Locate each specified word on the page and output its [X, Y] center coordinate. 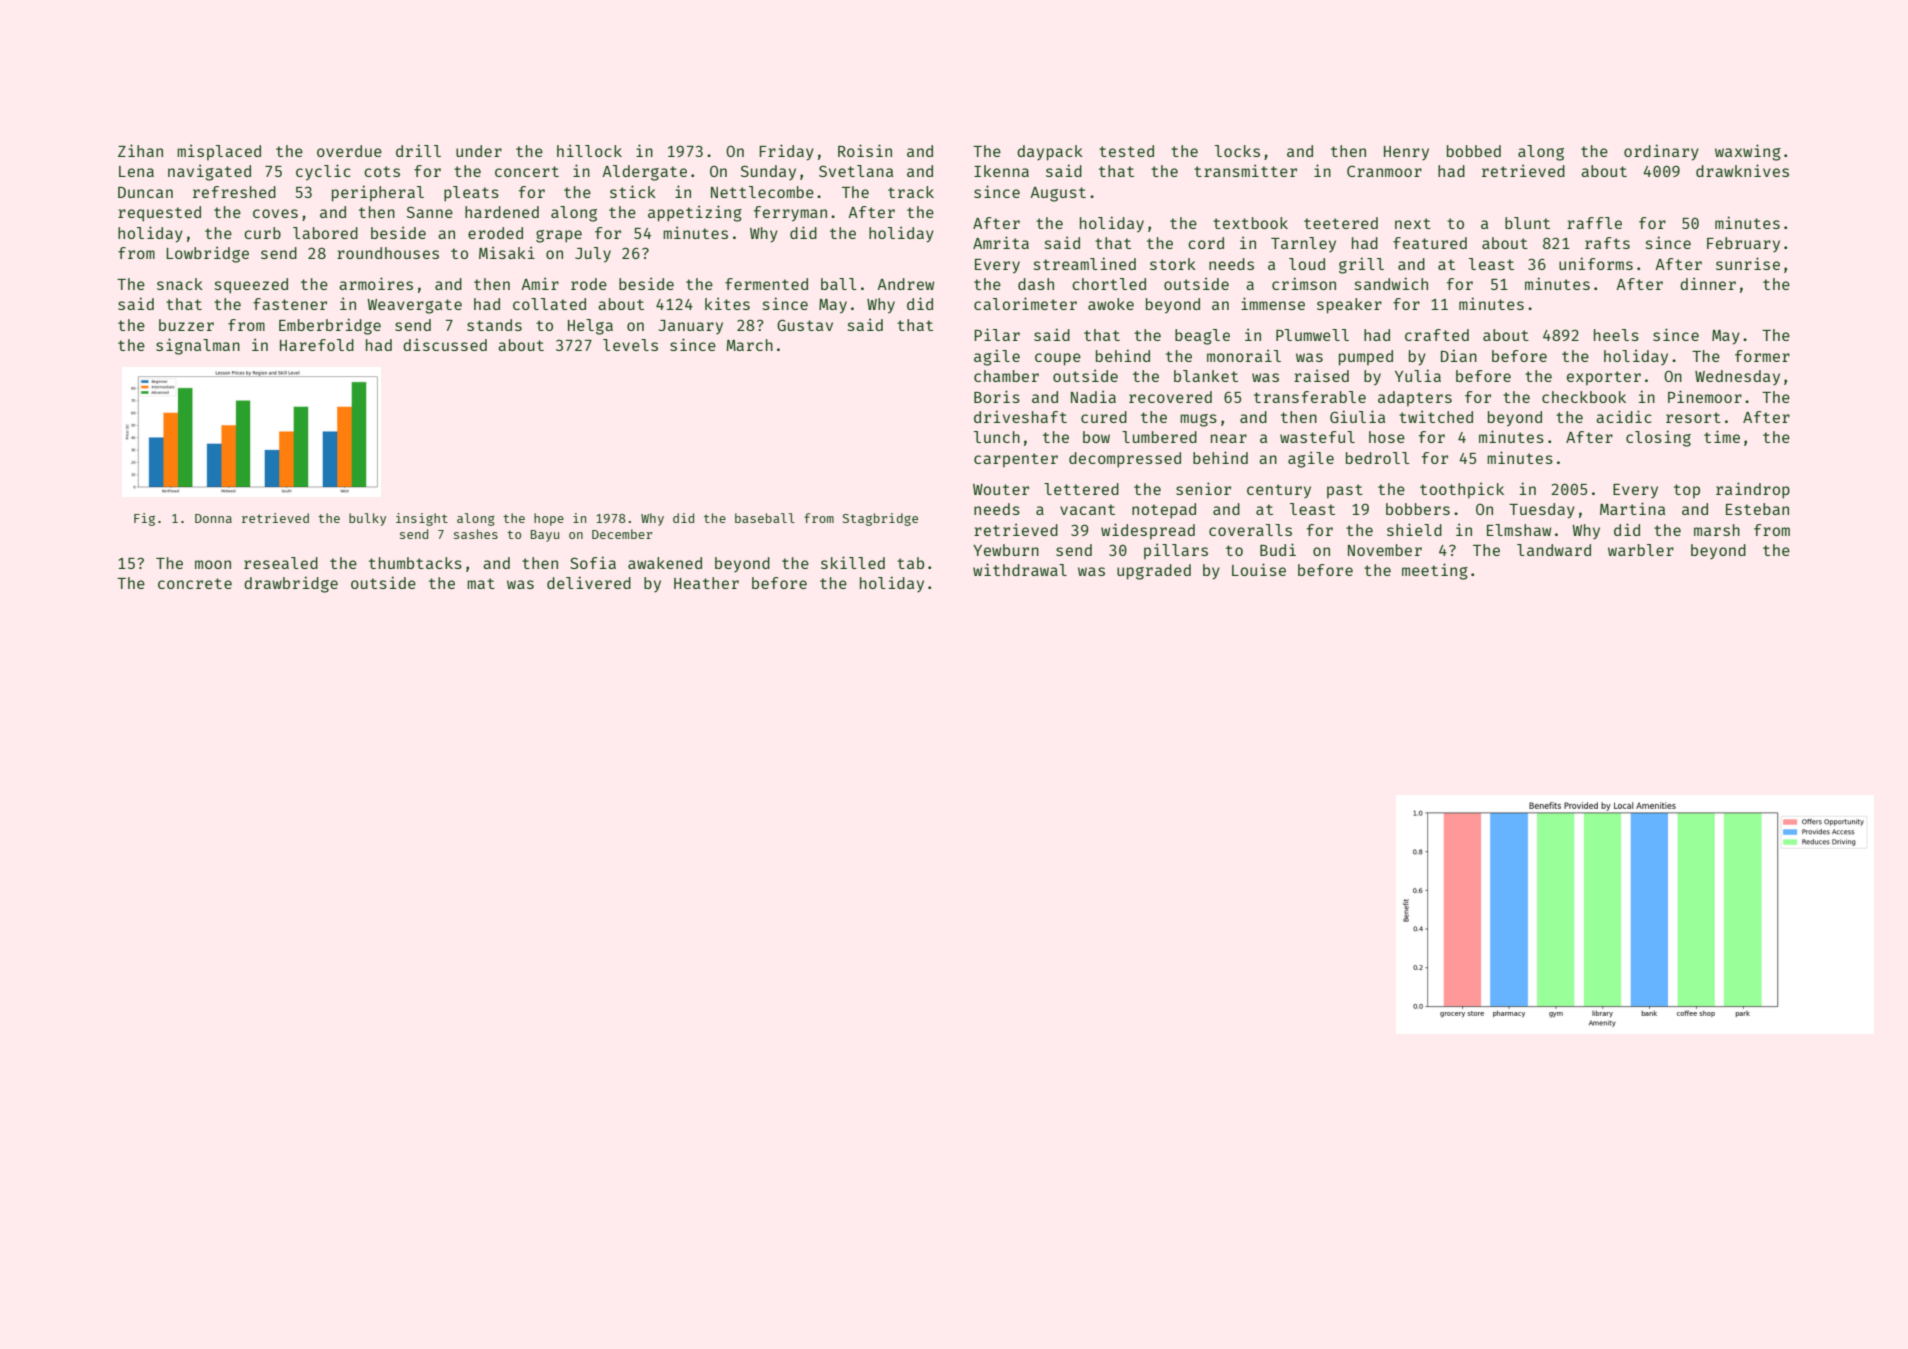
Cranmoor [1384, 171]
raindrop [1753, 490]
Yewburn [1006, 550]
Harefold [317, 345]
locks [1237, 151]
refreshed [234, 192]
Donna [213, 518]
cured [1104, 417]
